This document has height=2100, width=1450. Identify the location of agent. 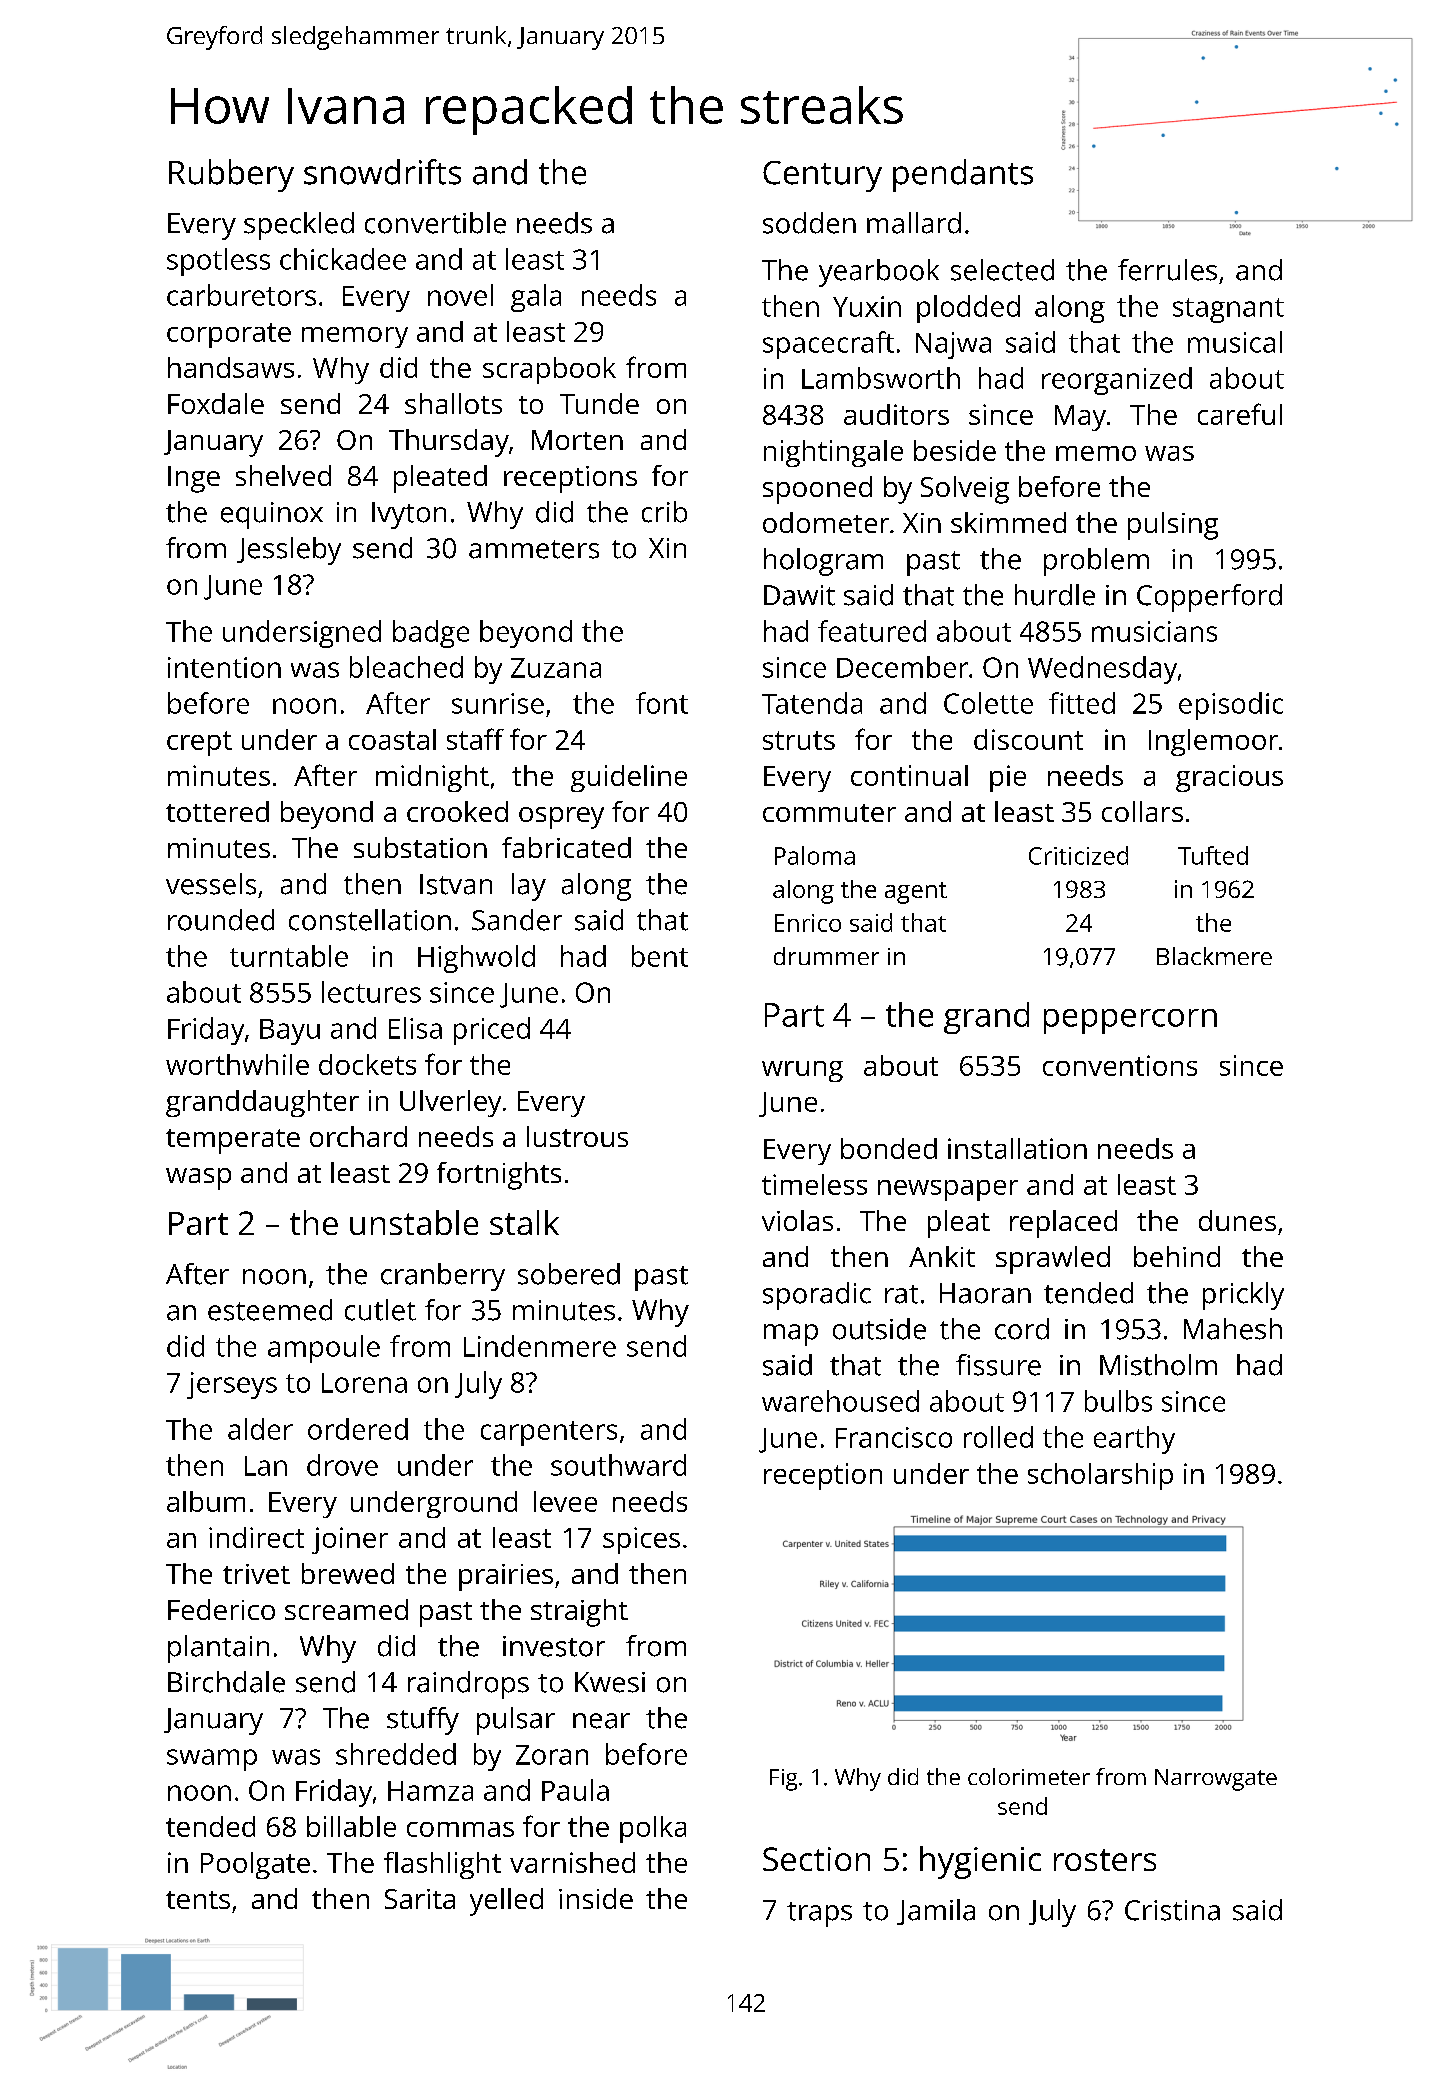
(916, 893).
